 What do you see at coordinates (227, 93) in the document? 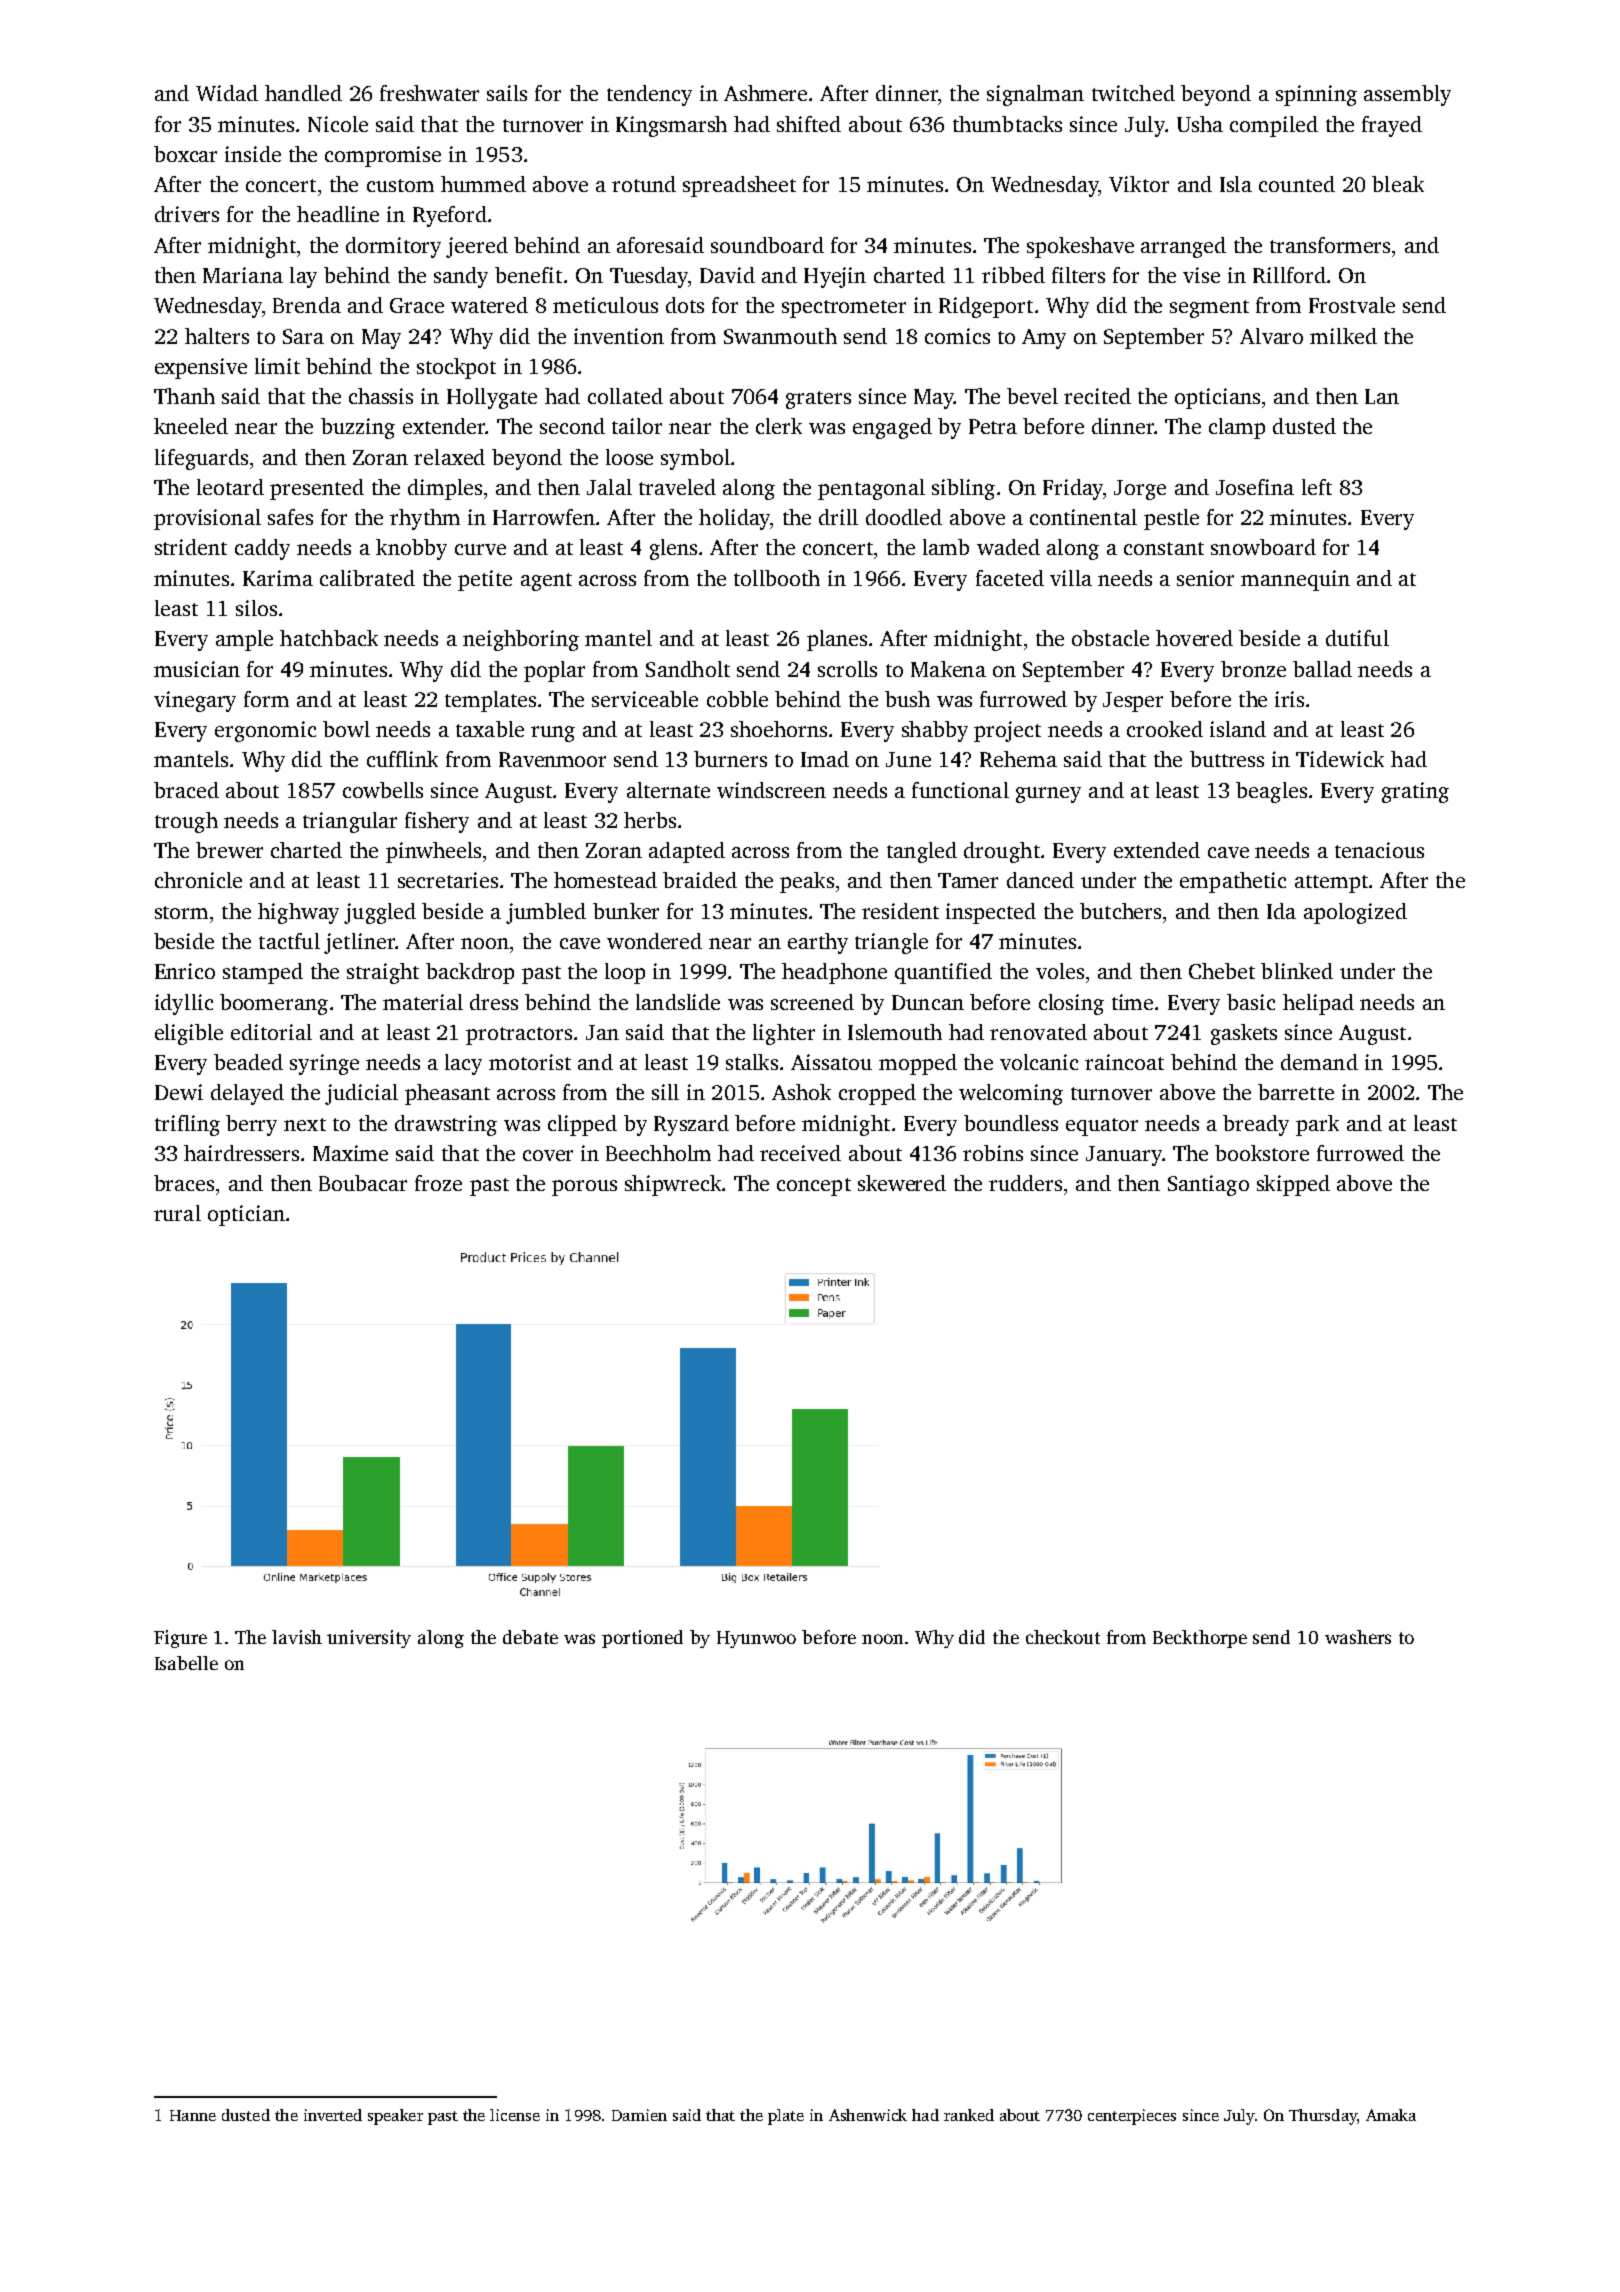
I see `Widad` at bounding box center [227, 93].
